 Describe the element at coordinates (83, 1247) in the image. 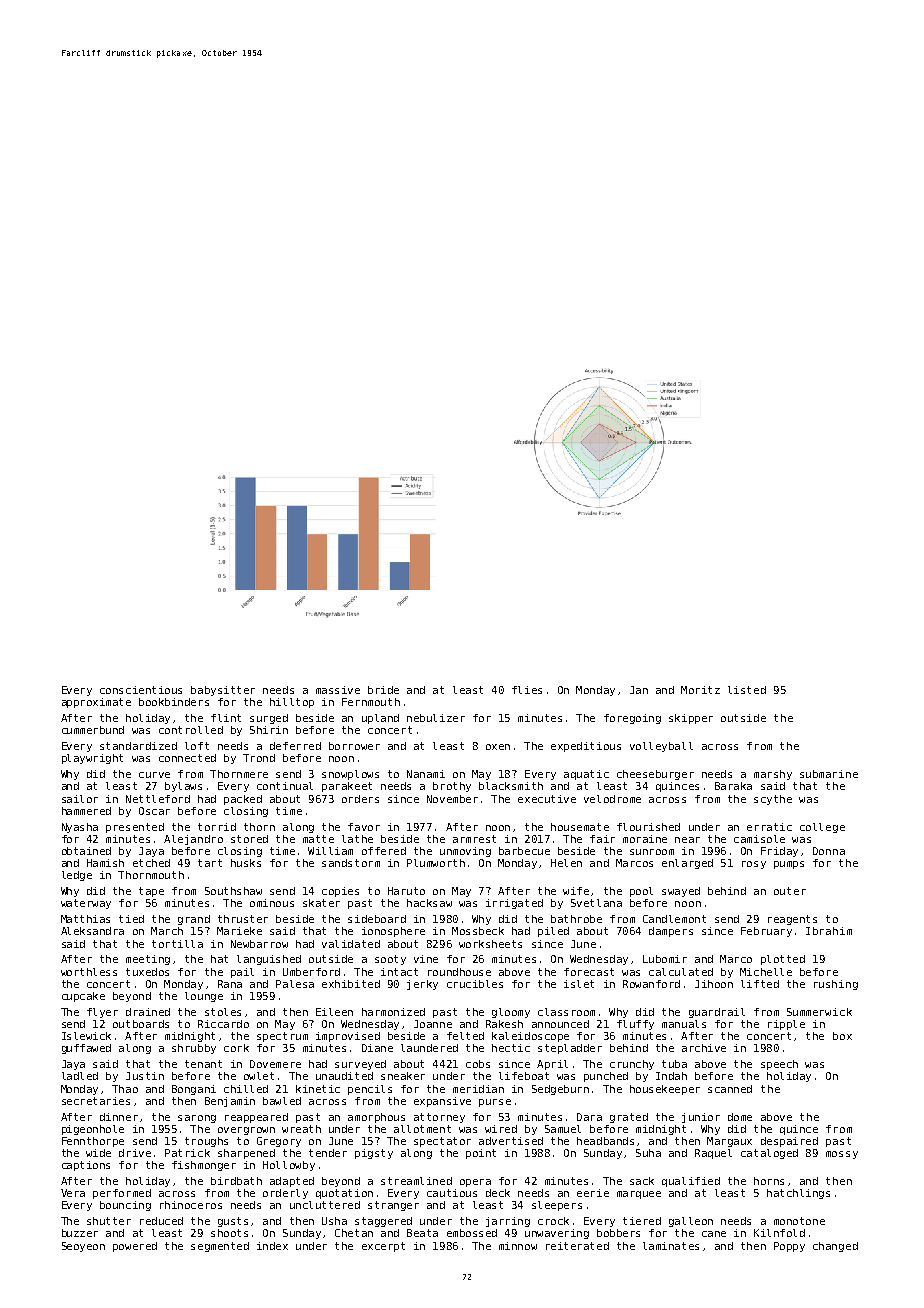

I see `Seoyeon` at that location.
